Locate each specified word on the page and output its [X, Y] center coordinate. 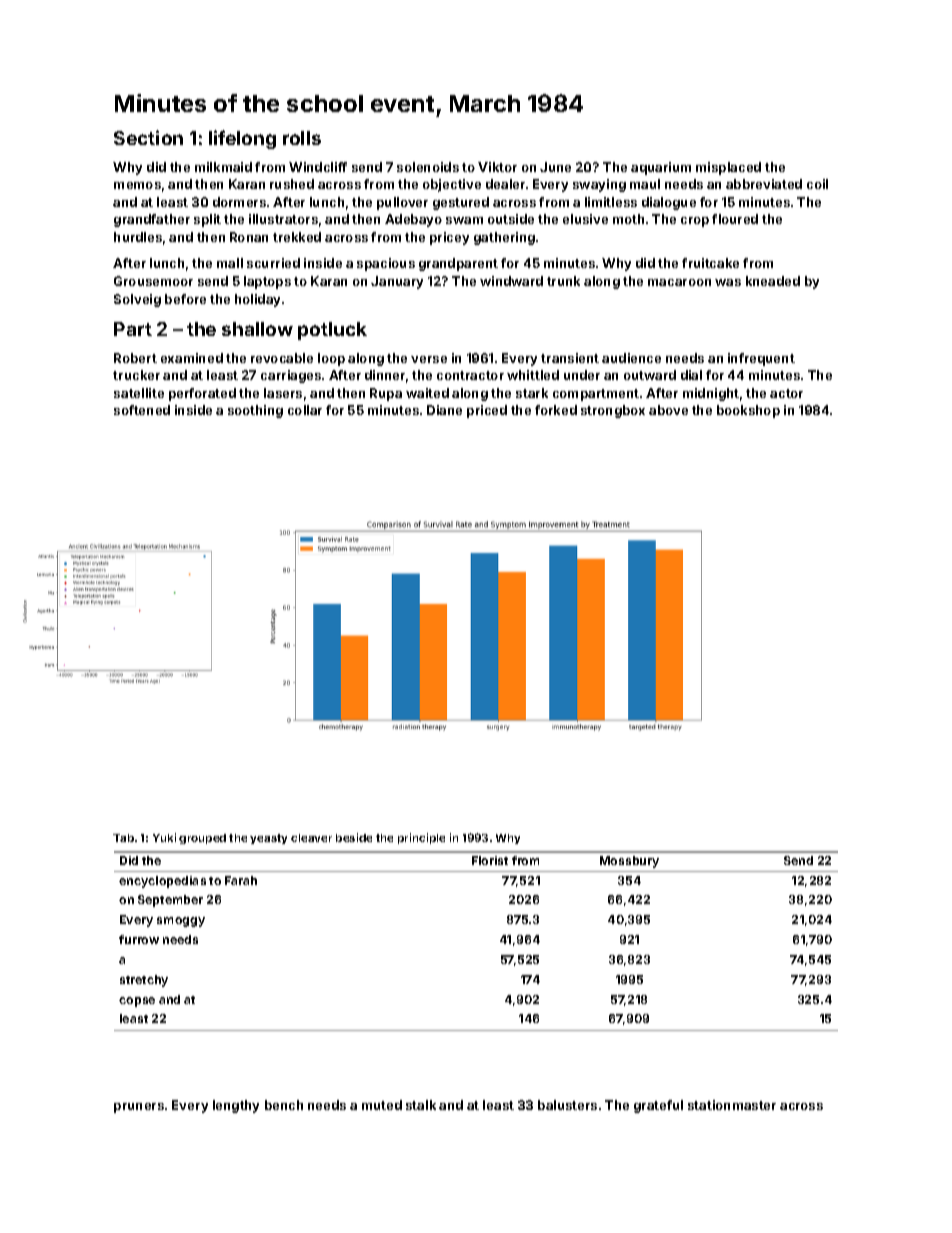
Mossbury [629, 862]
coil [817, 184]
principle [421, 838]
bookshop [748, 411]
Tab [123, 838]
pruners [139, 1108]
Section [148, 137]
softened [142, 410]
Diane [444, 410]
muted [382, 1105]
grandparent [458, 264]
